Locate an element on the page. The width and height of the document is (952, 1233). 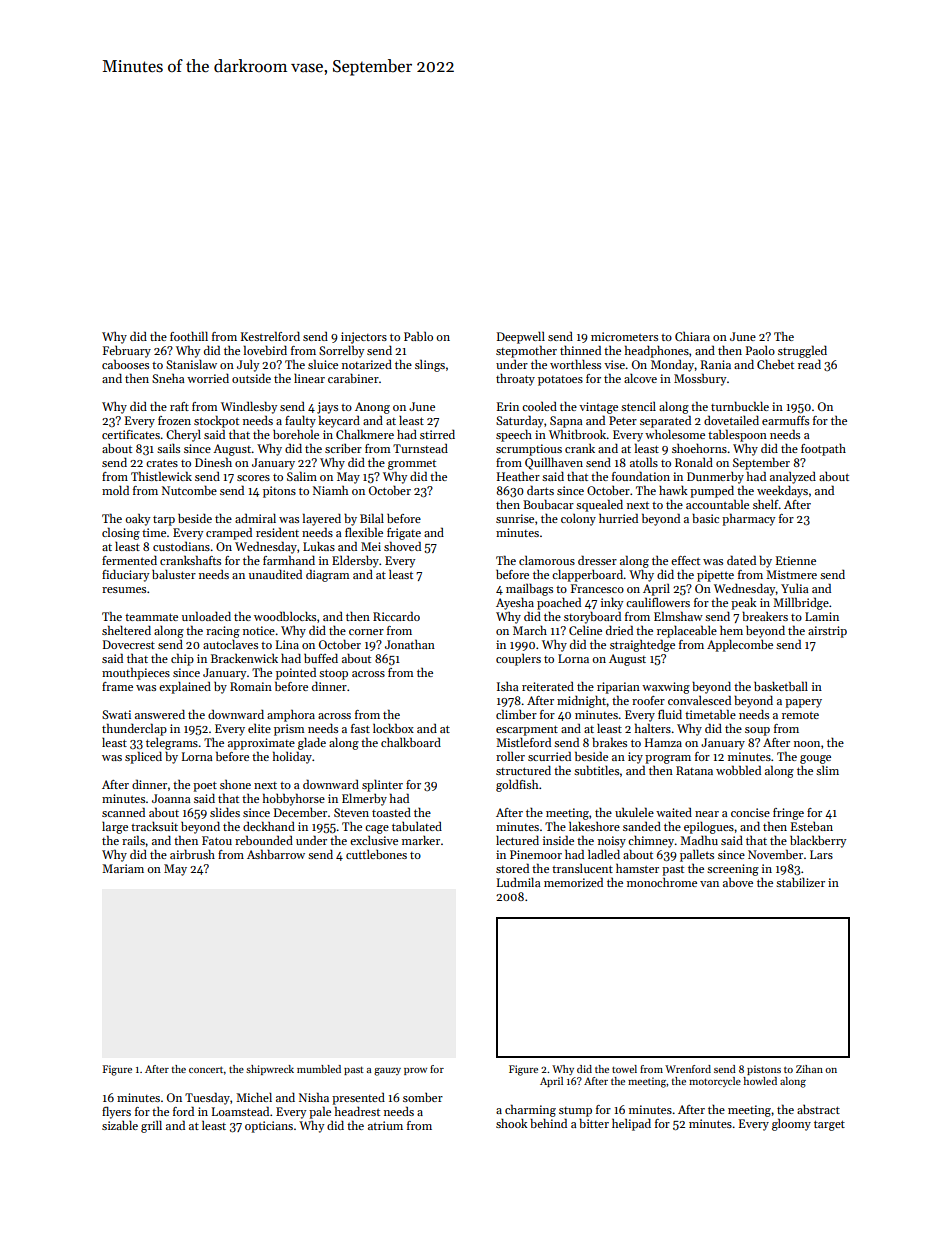
micrometers is located at coordinates (624, 336).
